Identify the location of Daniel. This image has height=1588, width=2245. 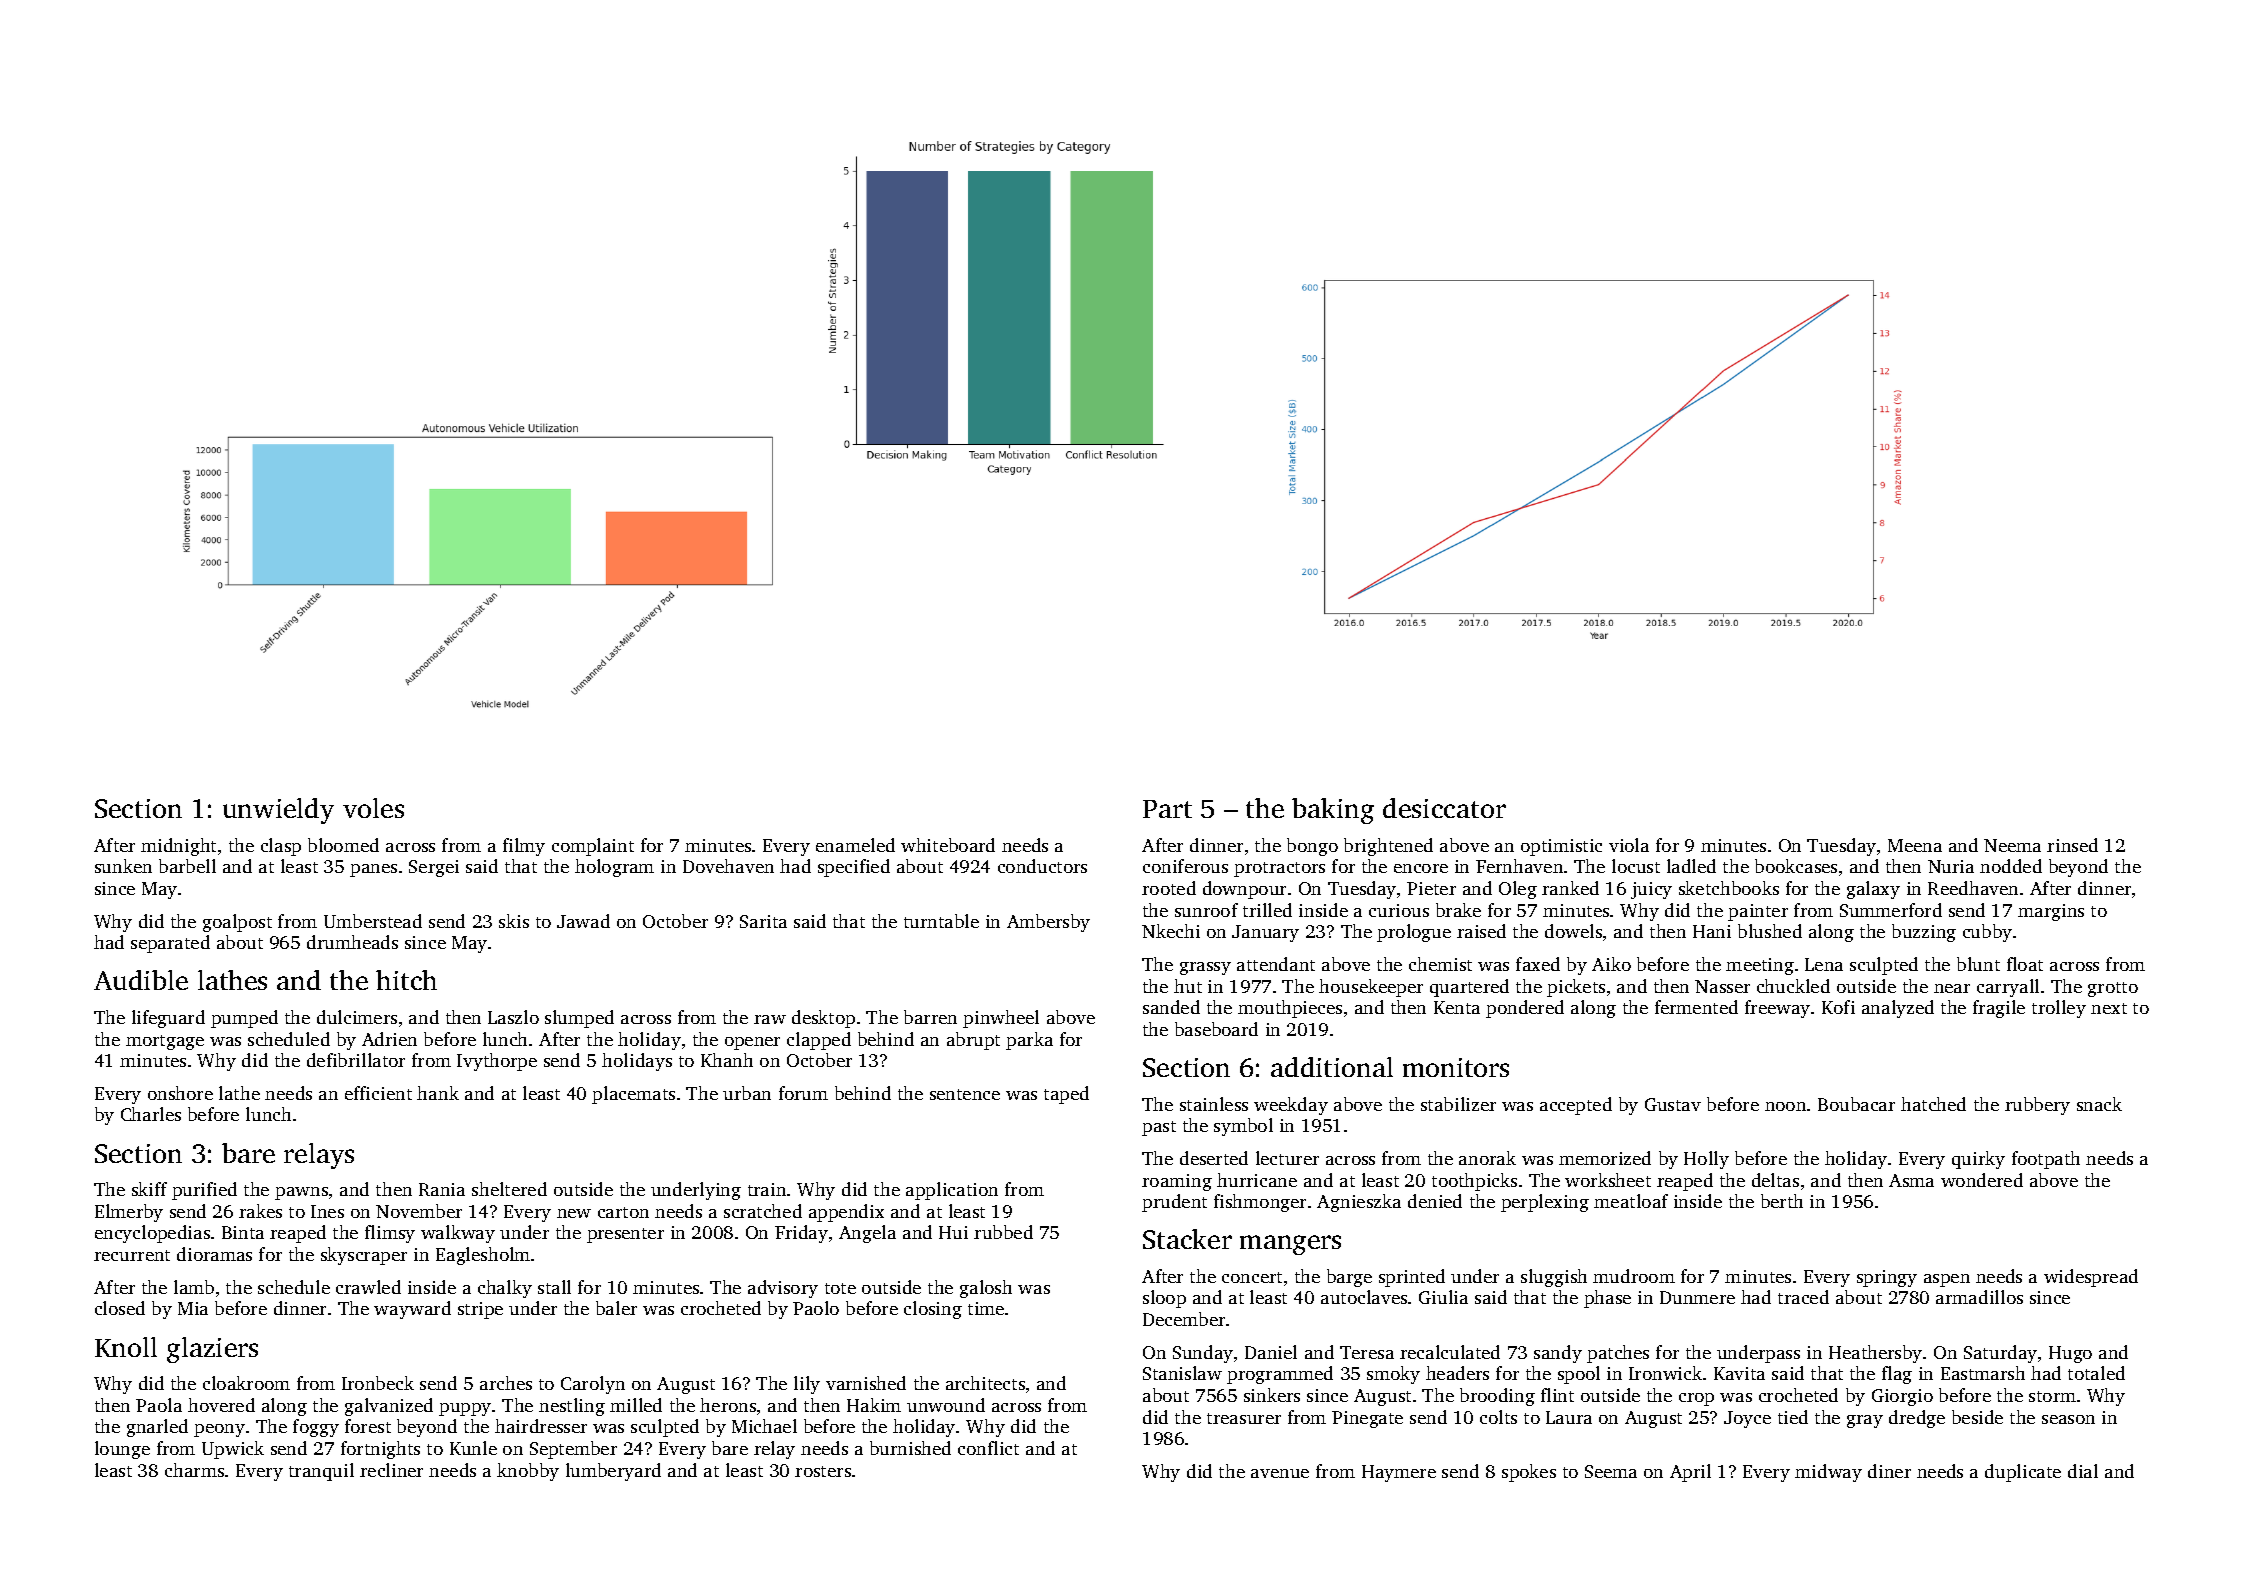
(1271, 1352).
